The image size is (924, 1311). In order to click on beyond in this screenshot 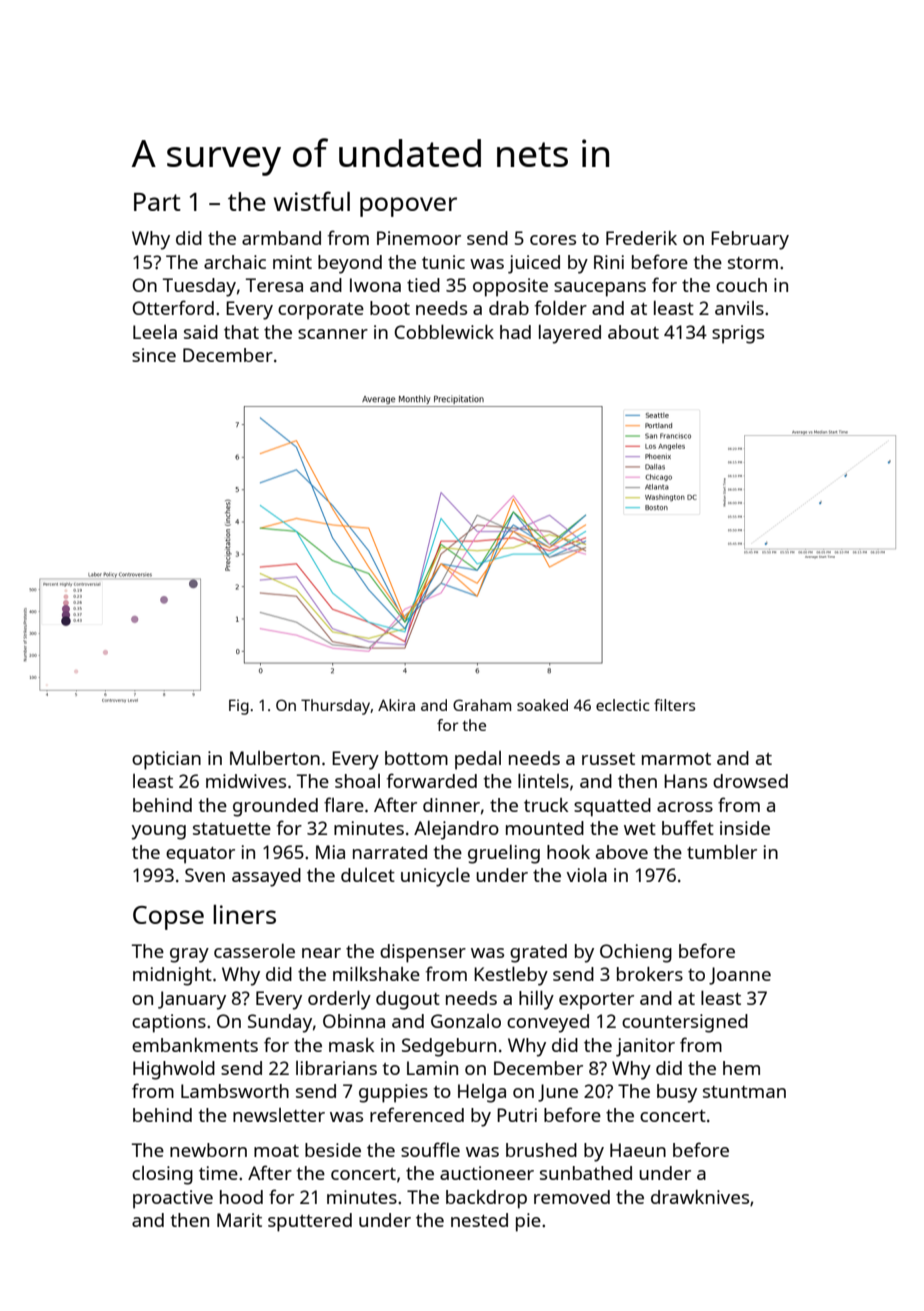, I will do `click(350, 264)`.
